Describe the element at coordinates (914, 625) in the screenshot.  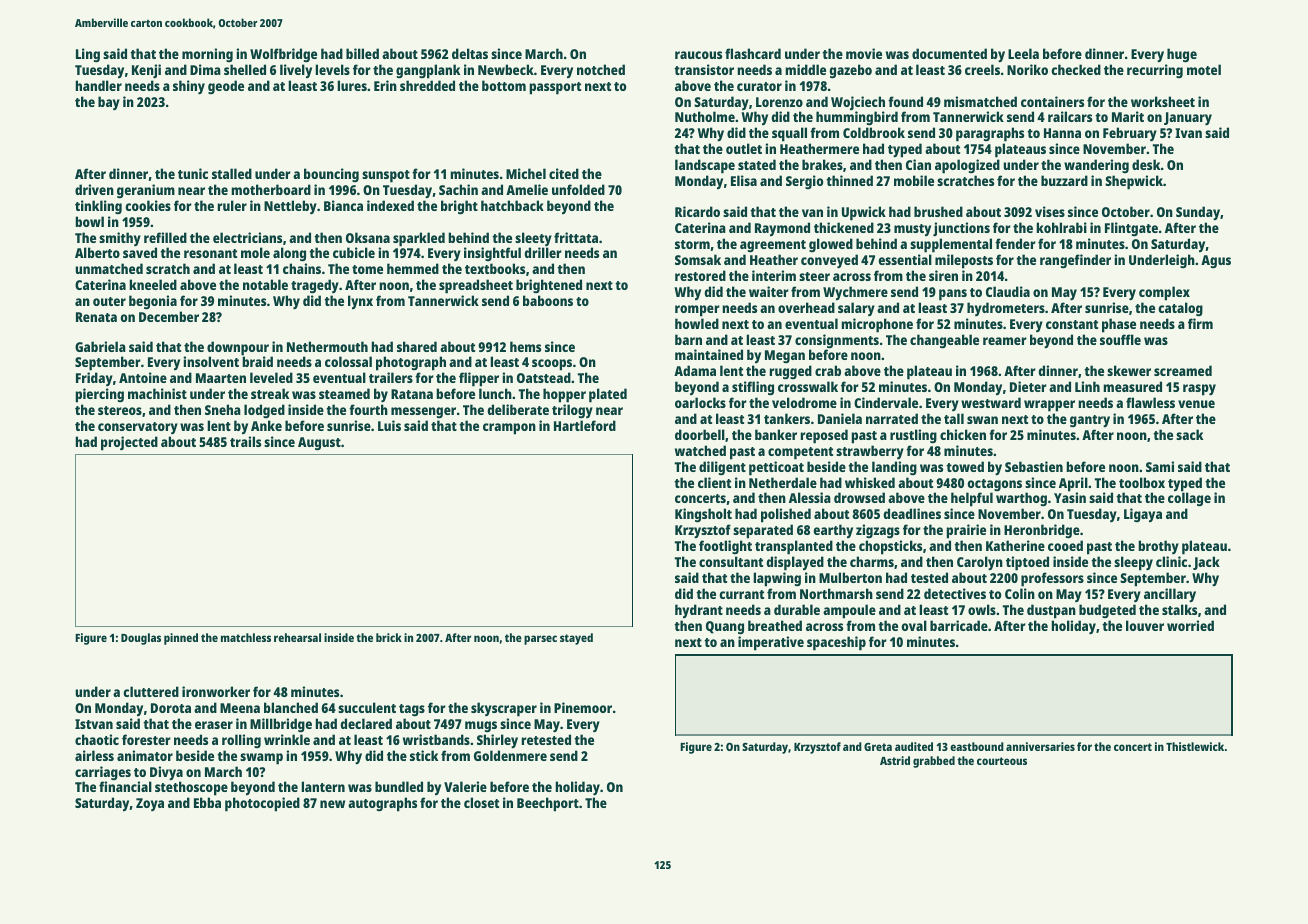
I see `oval` at that location.
